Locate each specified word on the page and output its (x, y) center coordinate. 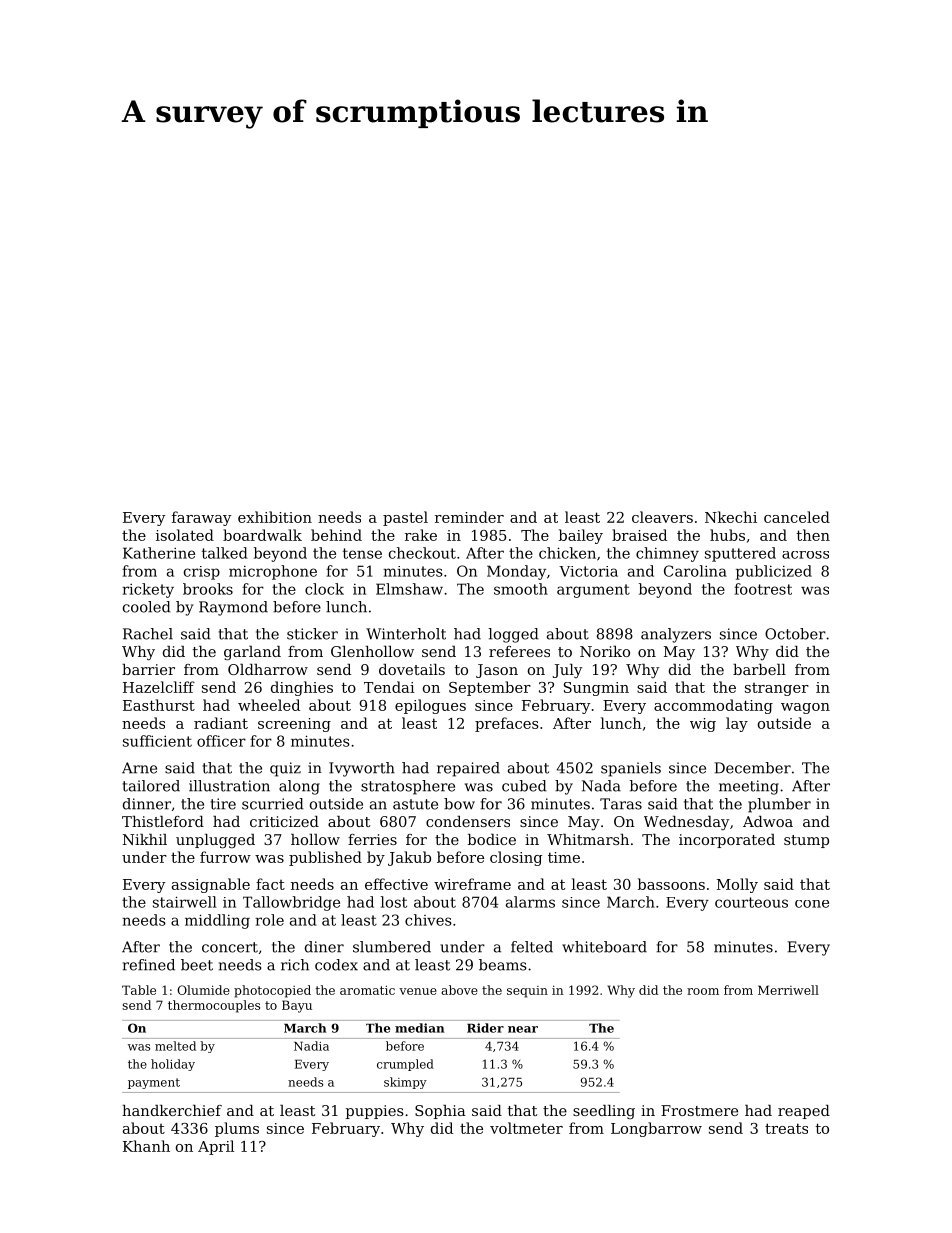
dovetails (412, 669)
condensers (468, 821)
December (753, 768)
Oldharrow (268, 669)
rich (295, 965)
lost (394, 902)
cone (812, 904)
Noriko (605, 651)
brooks (208, 589)
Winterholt (406, 634)
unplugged (215, 841)
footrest (763, 589)
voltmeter (526, 1128)
